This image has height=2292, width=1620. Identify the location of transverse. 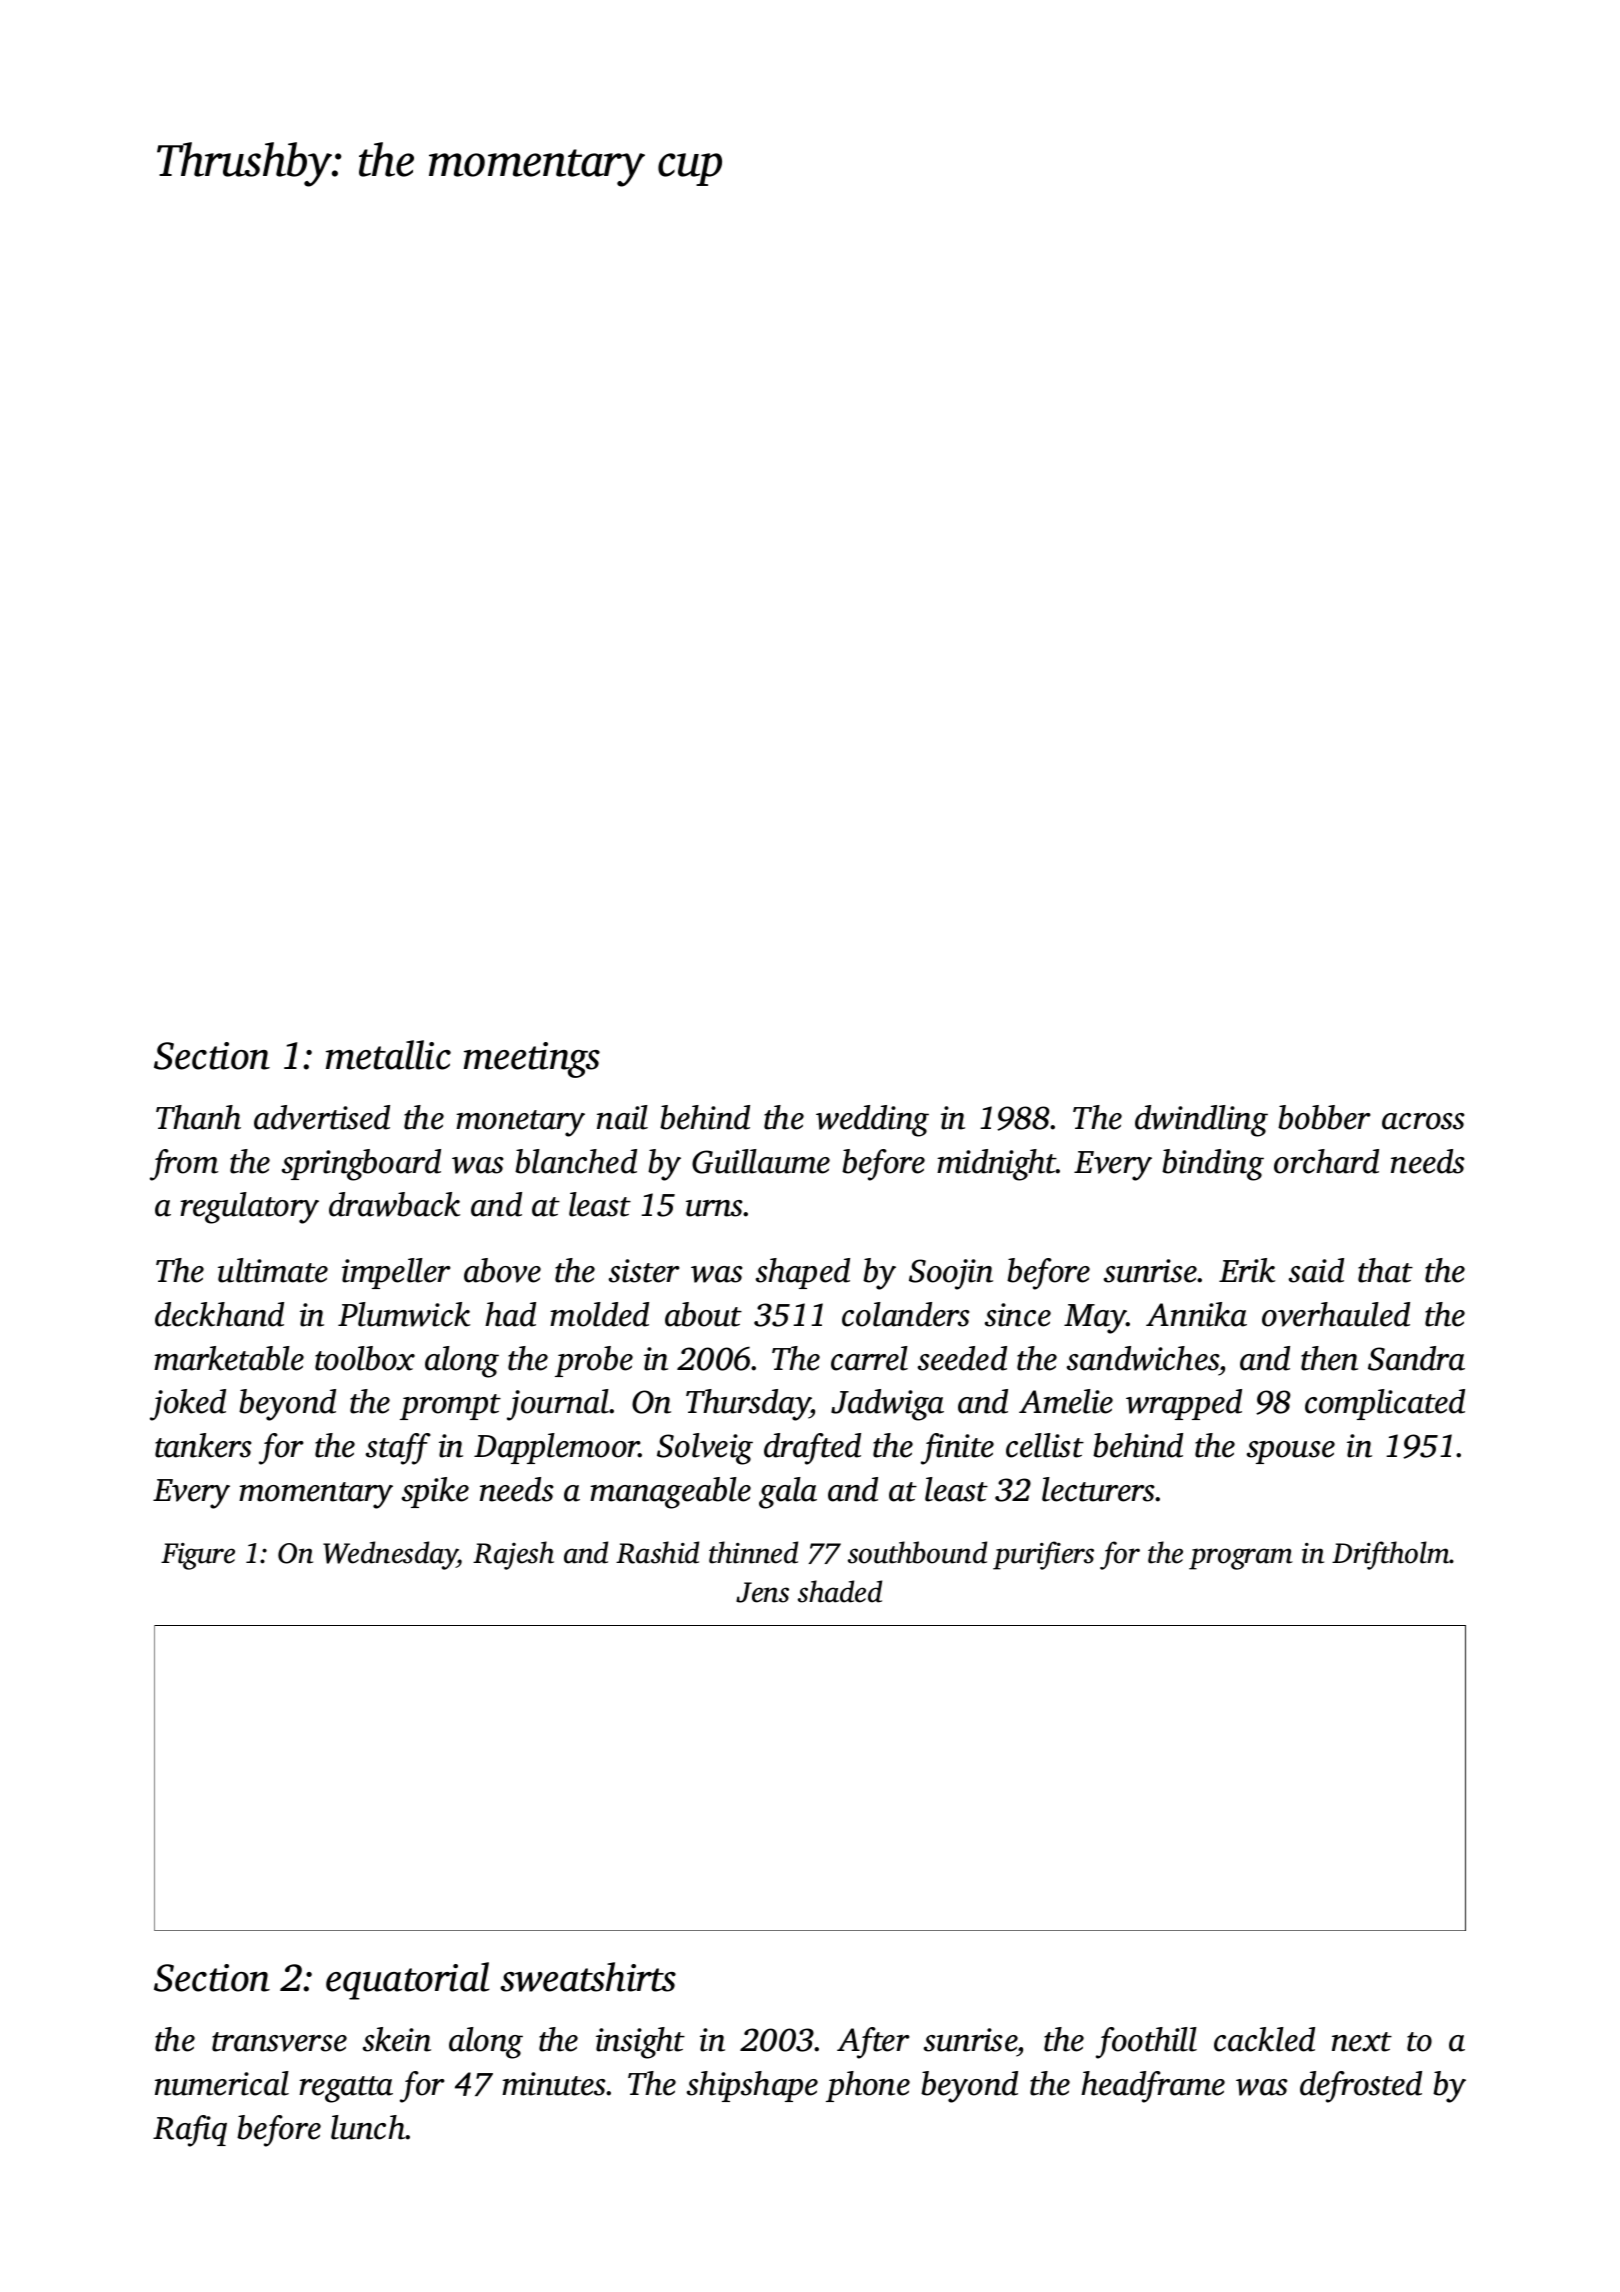
(279, 2042).
